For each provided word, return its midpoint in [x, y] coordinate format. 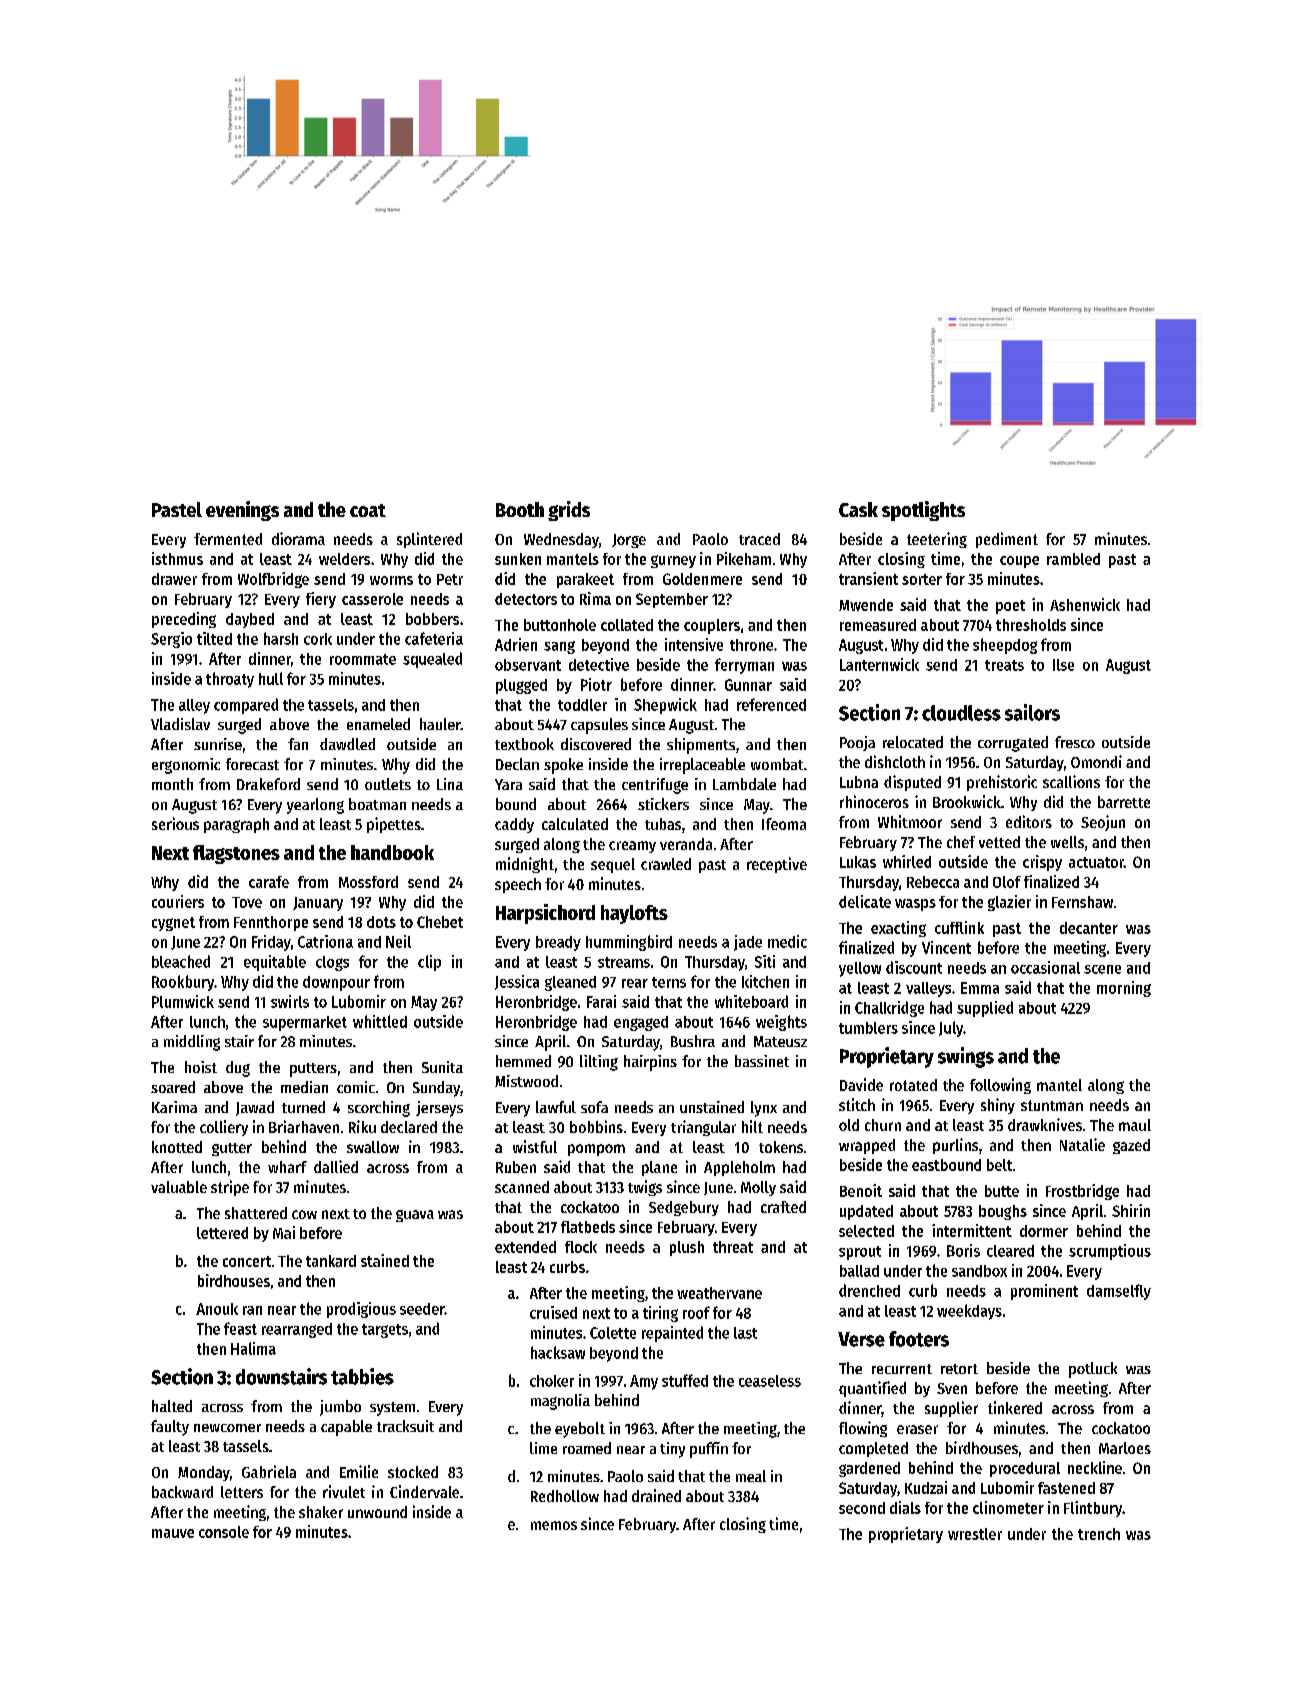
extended [525, 1247]
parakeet [585, 580]
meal [751, 1476]
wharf [287, 1167]
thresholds [1031, 625]
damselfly [1119, 1292]
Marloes [1125, 1448]
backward [182, 1492]
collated [627, 625]
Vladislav [180, 724]
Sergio [171, 640]
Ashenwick [1085, 604]
